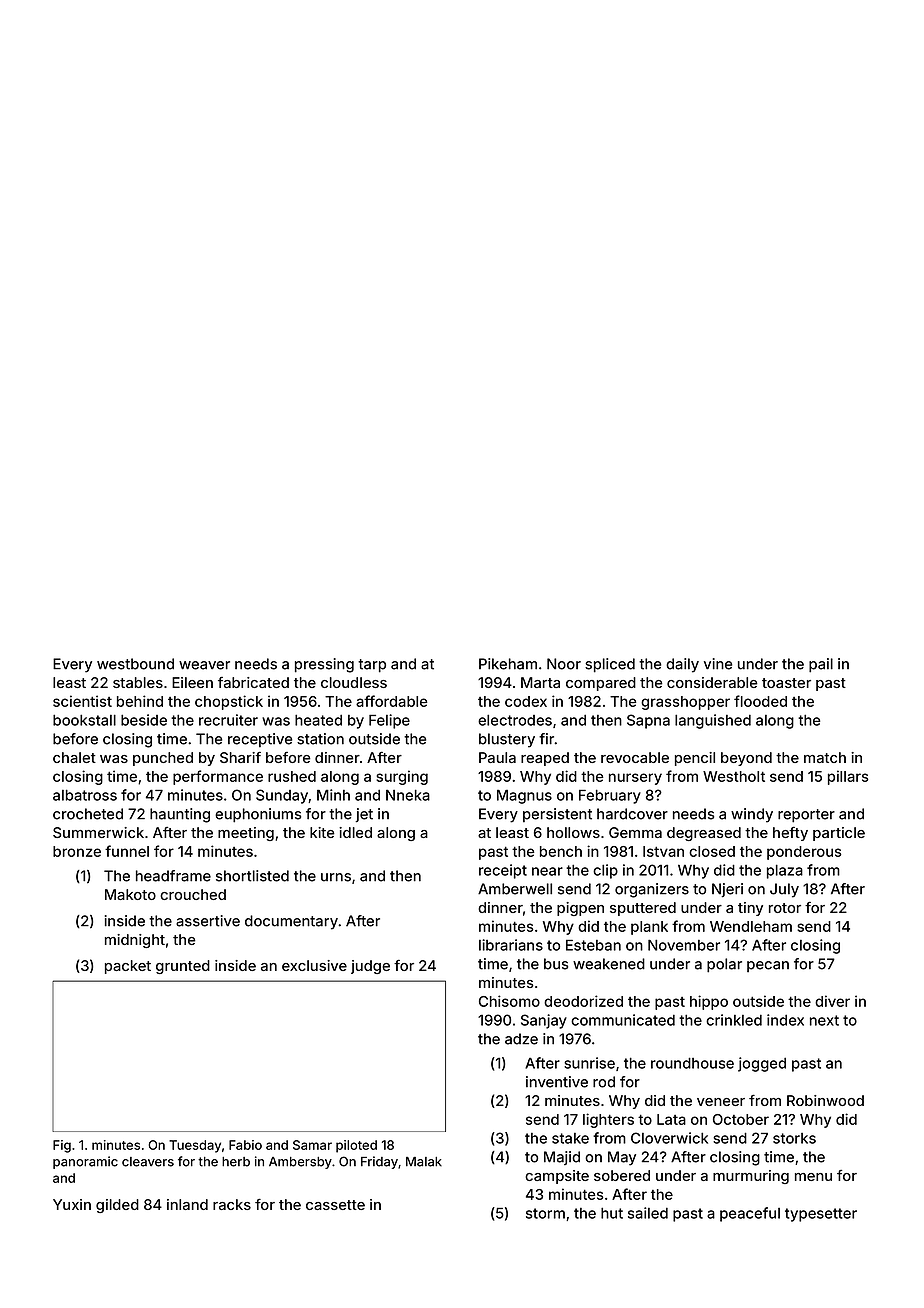 This screenshot has height=1308, width=924. Describe the element at coordinates (573, 832) in the screenshot. I see `hollows` at that location.
